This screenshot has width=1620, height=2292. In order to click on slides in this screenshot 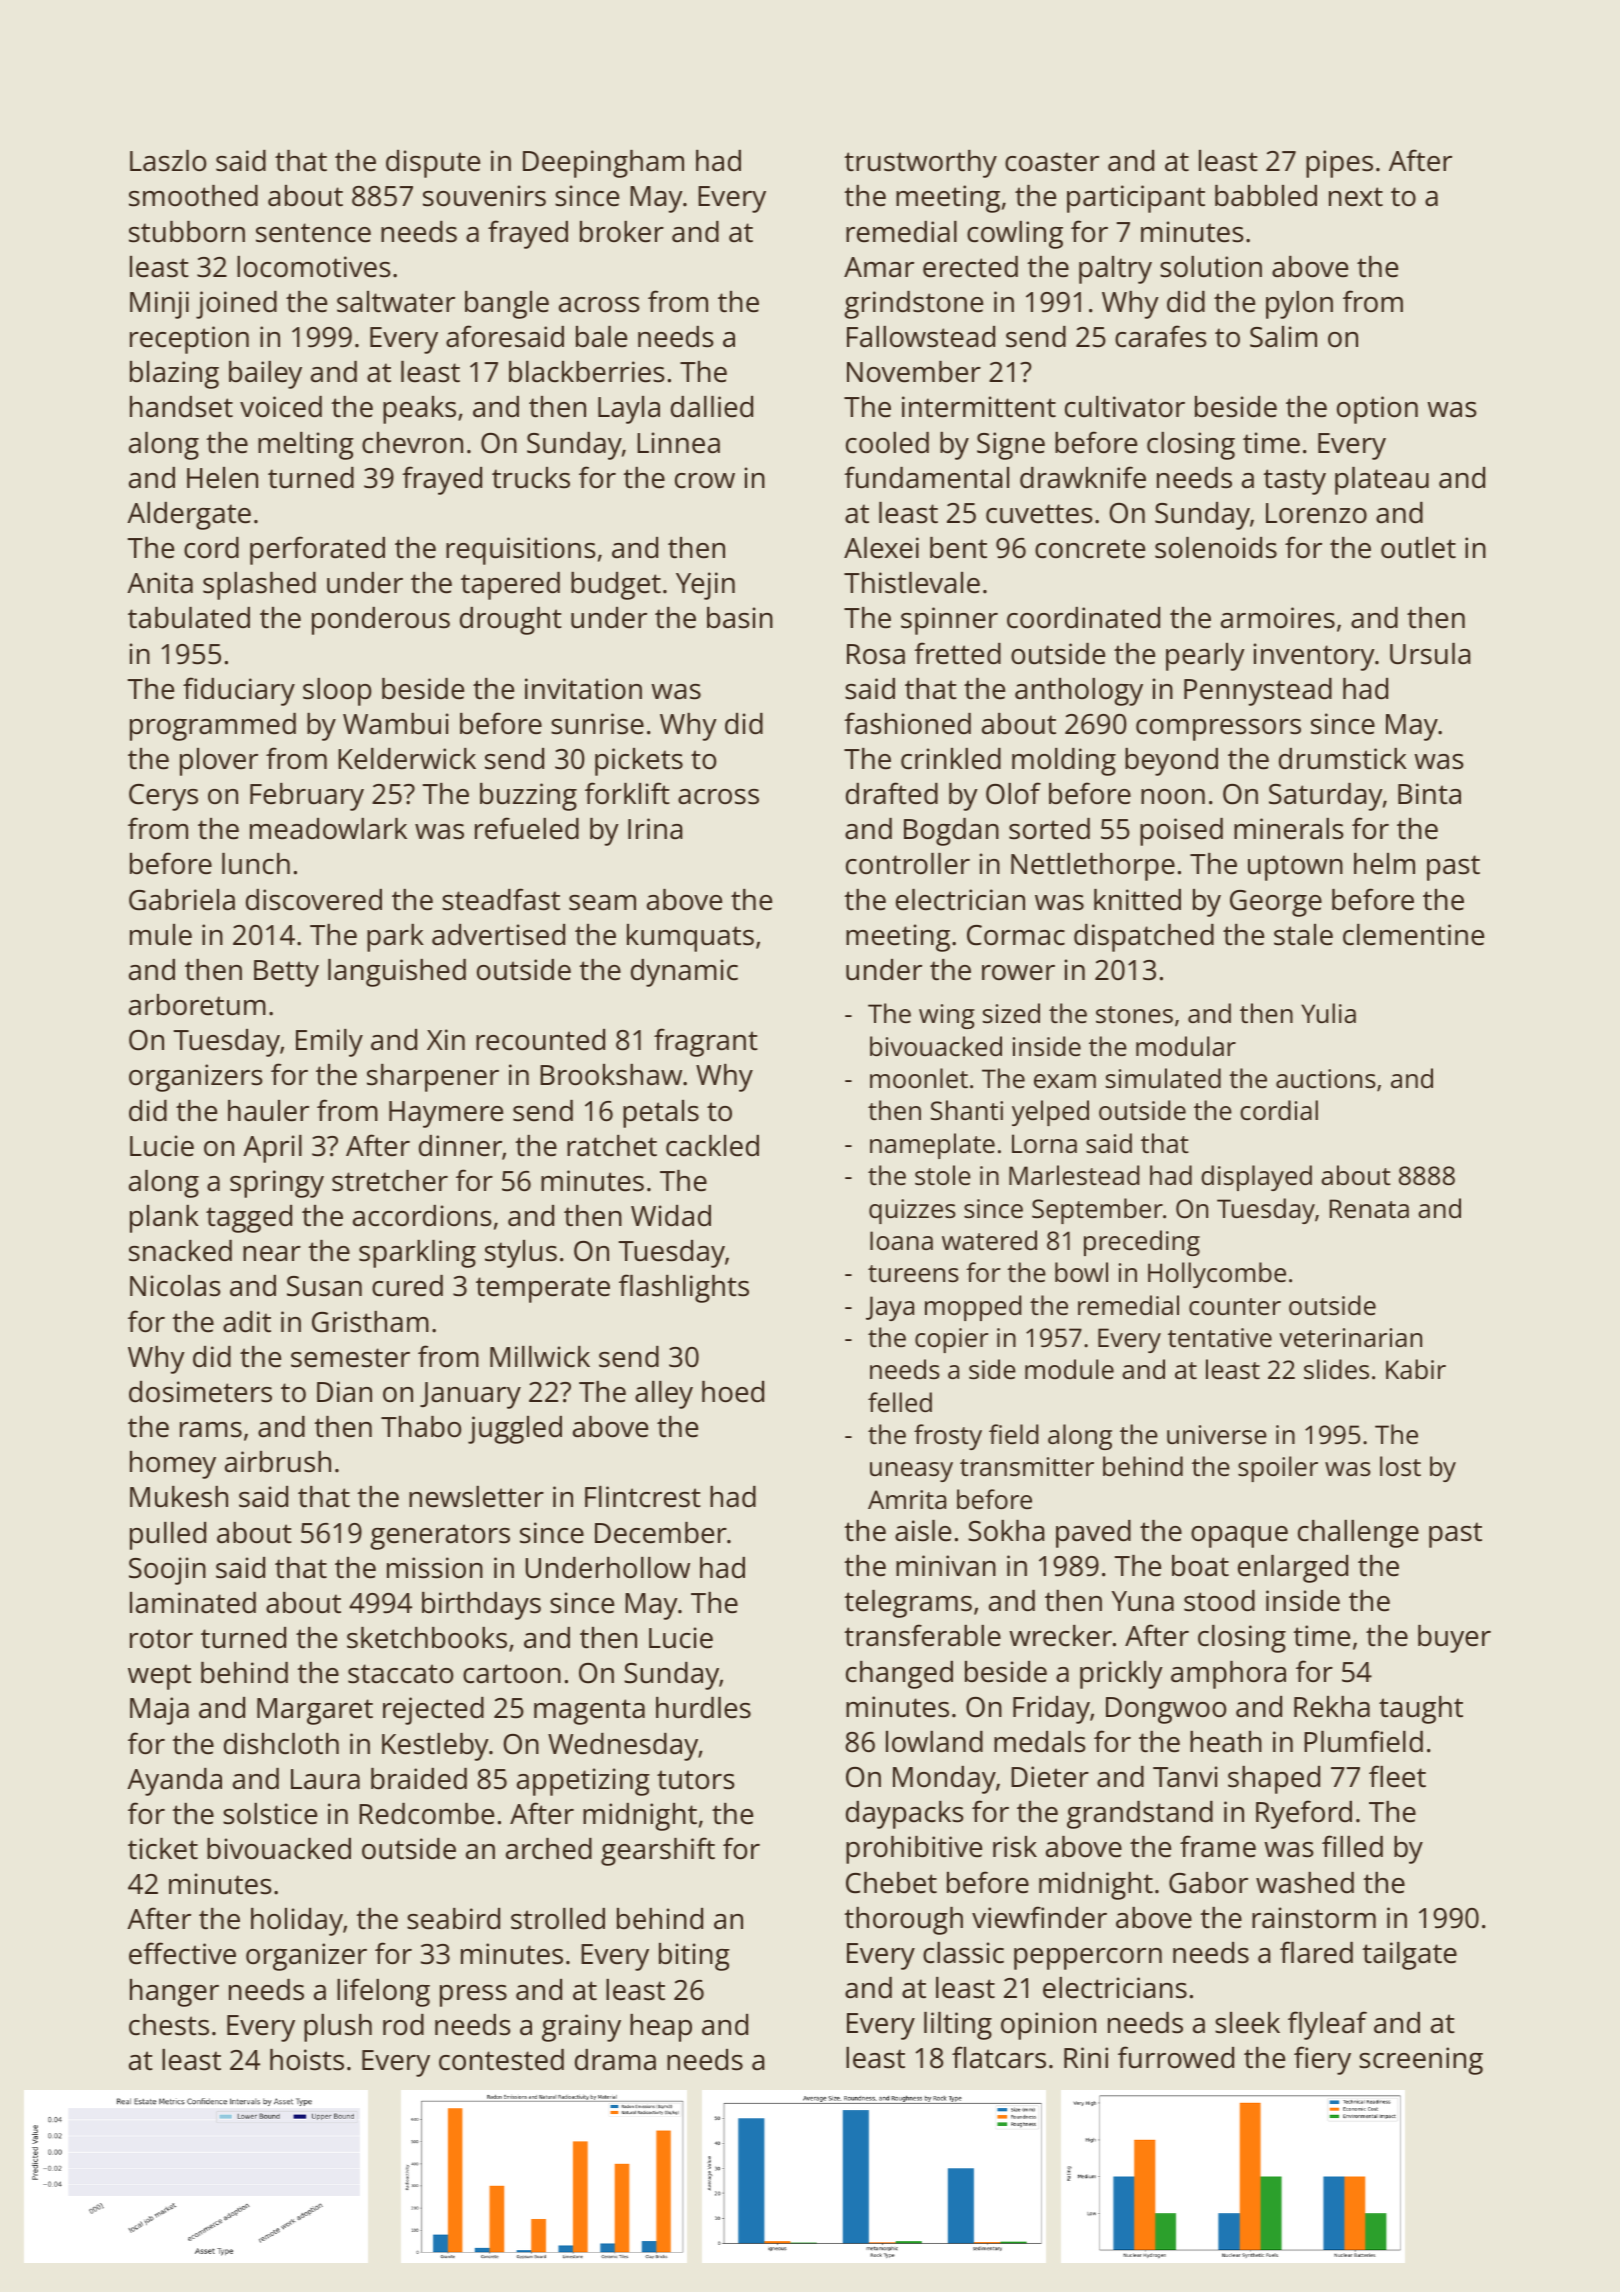, I will do `click(1336, 1369)`.
